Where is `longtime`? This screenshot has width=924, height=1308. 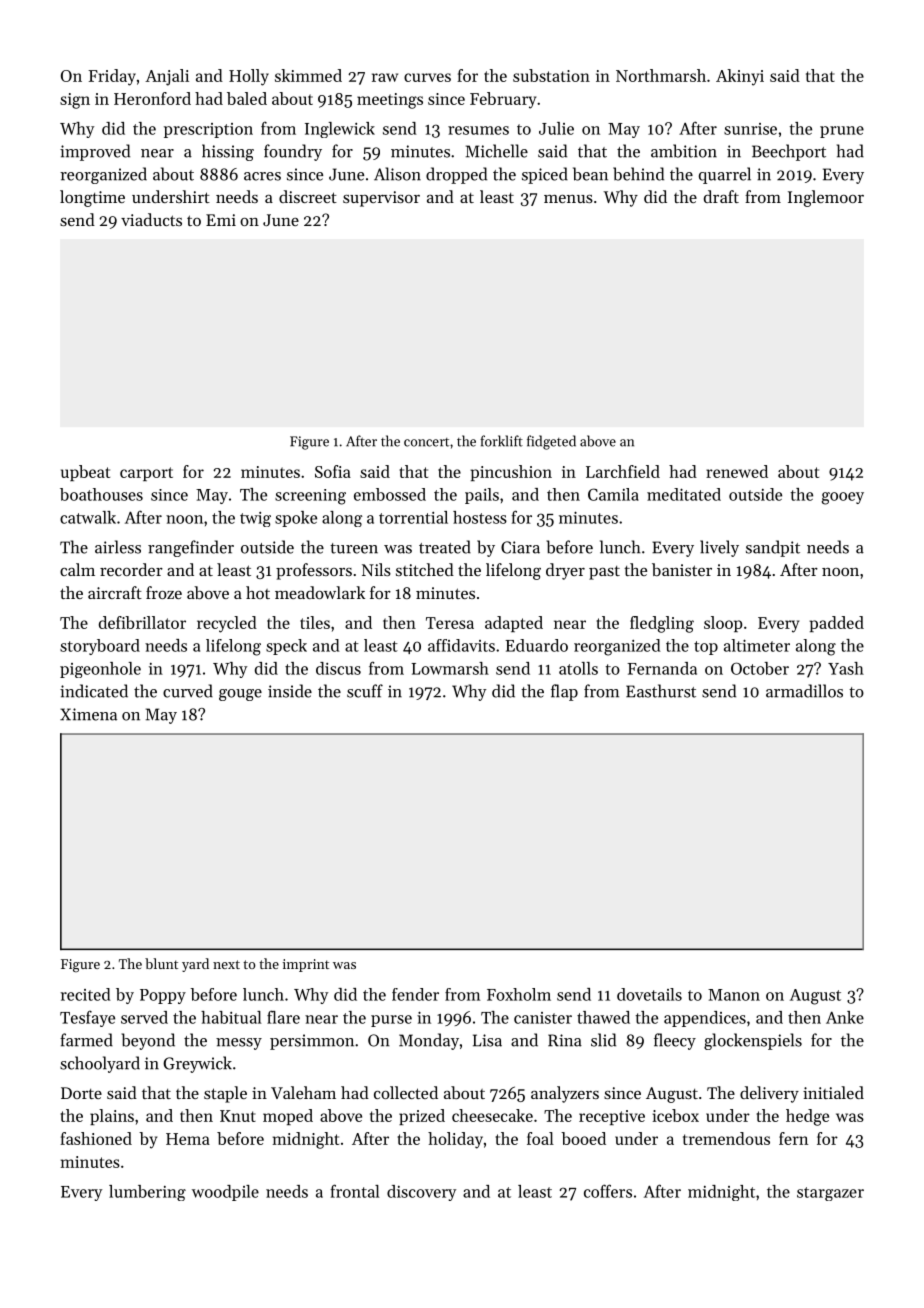 longtime is located at coordinates (92, 198).
